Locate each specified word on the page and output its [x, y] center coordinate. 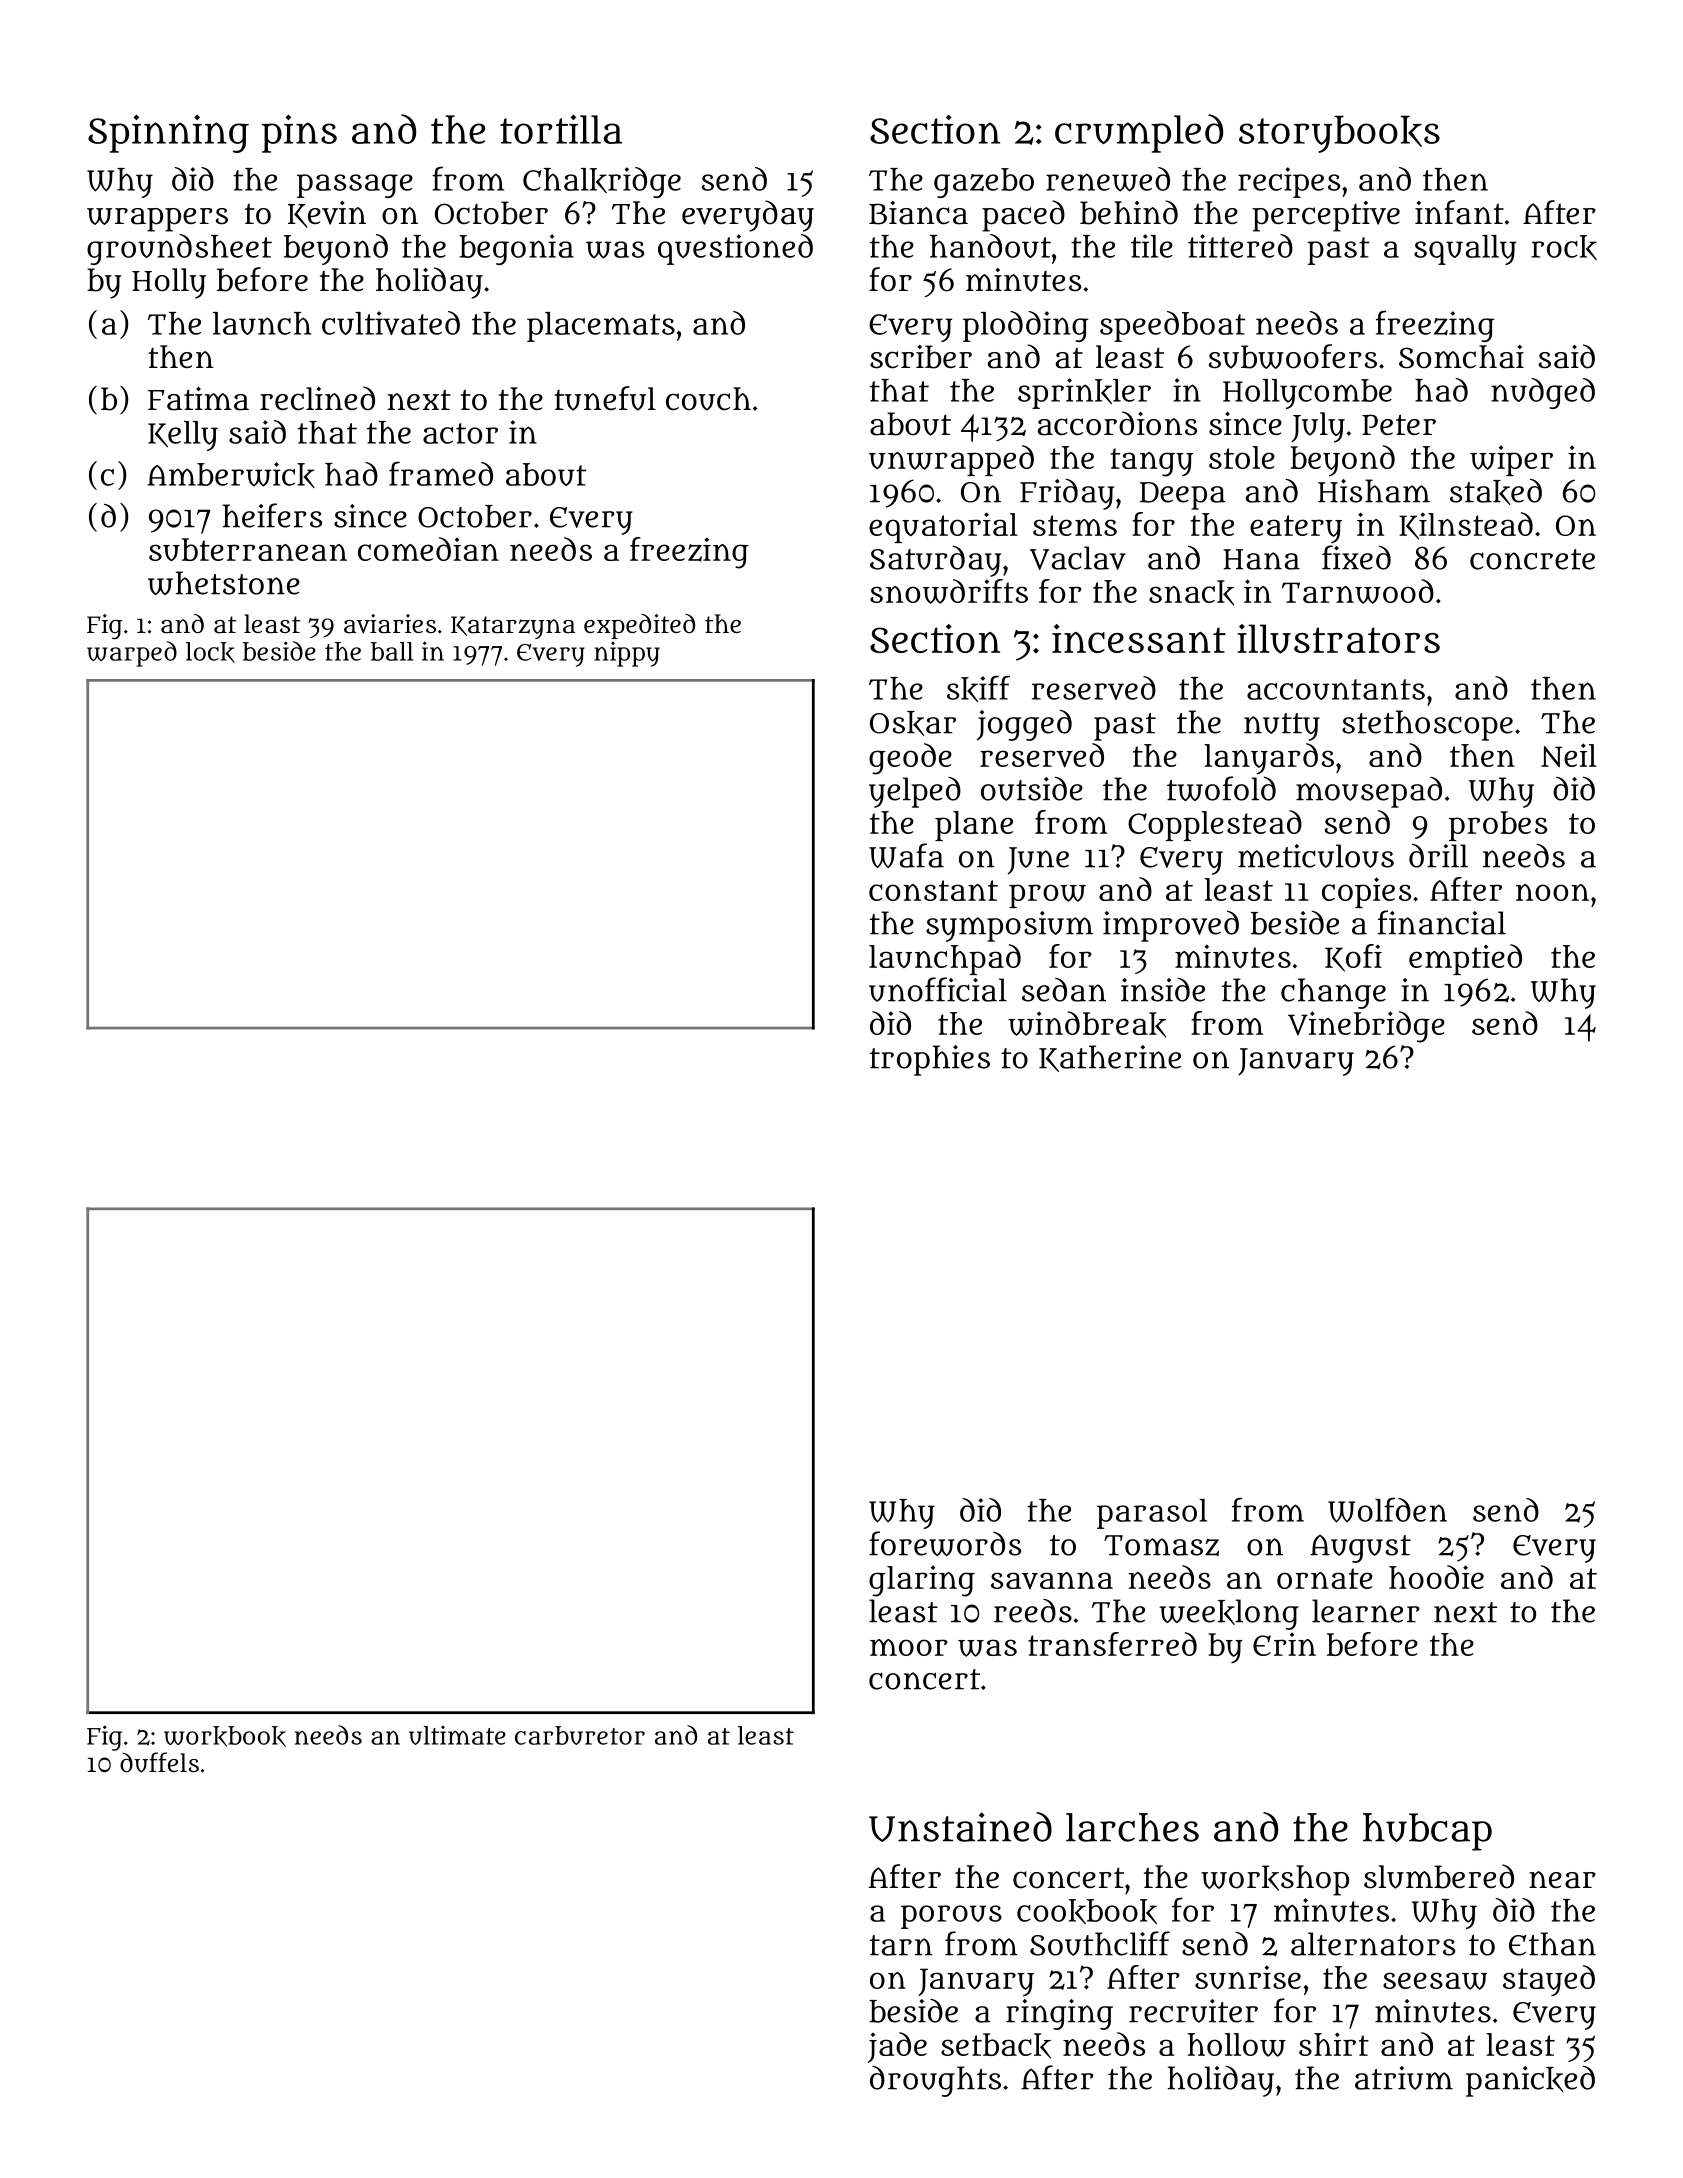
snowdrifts [949, 591]
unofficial [938, 989]
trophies [930, 1060]
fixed [1356, 557]
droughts [935, 2081]
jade [897, 2047]
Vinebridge [1366, 1027]
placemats [601, 327]
